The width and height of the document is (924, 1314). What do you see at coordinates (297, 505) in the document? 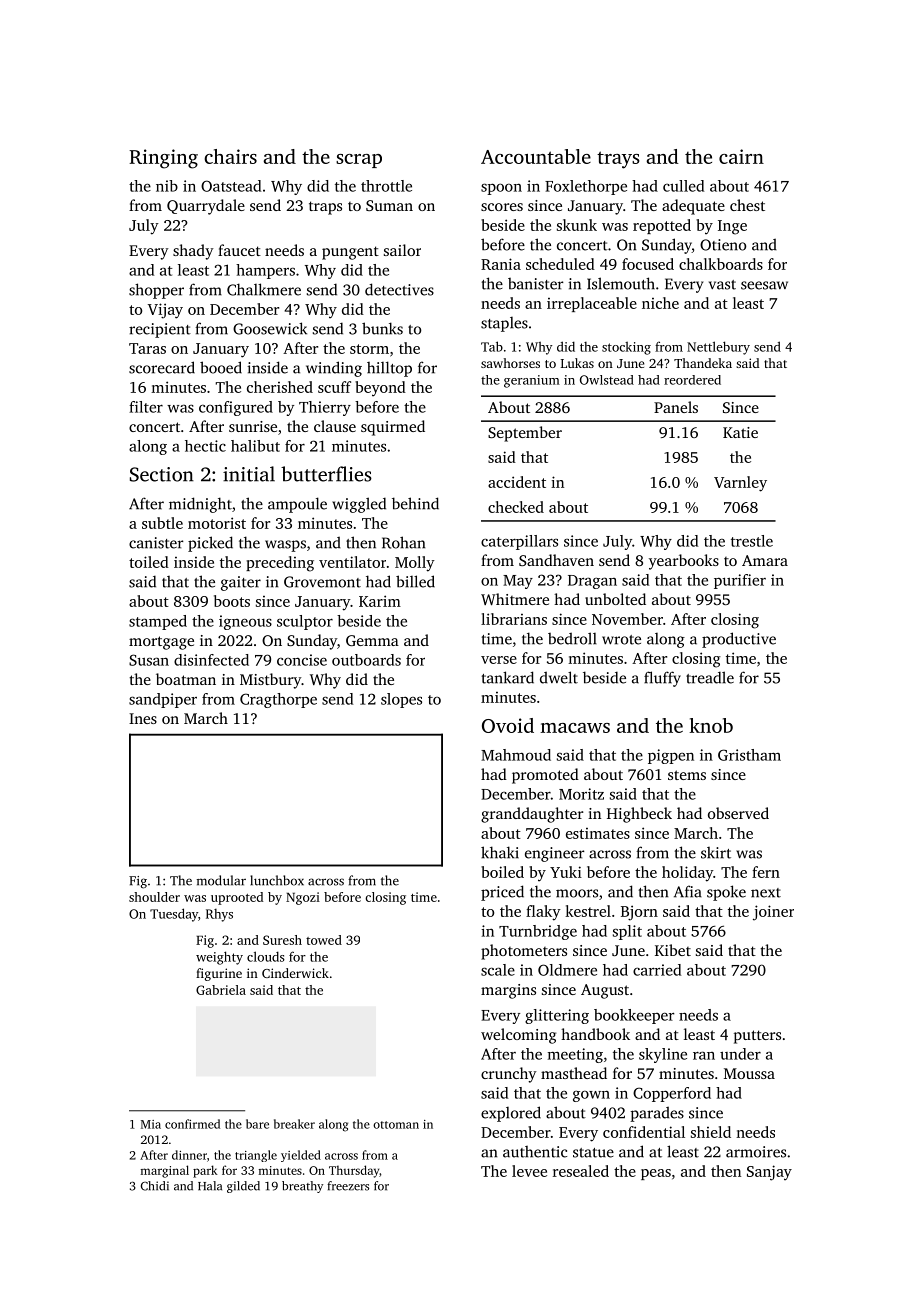
I see `ampoule` at bounding box center [297, 505].
